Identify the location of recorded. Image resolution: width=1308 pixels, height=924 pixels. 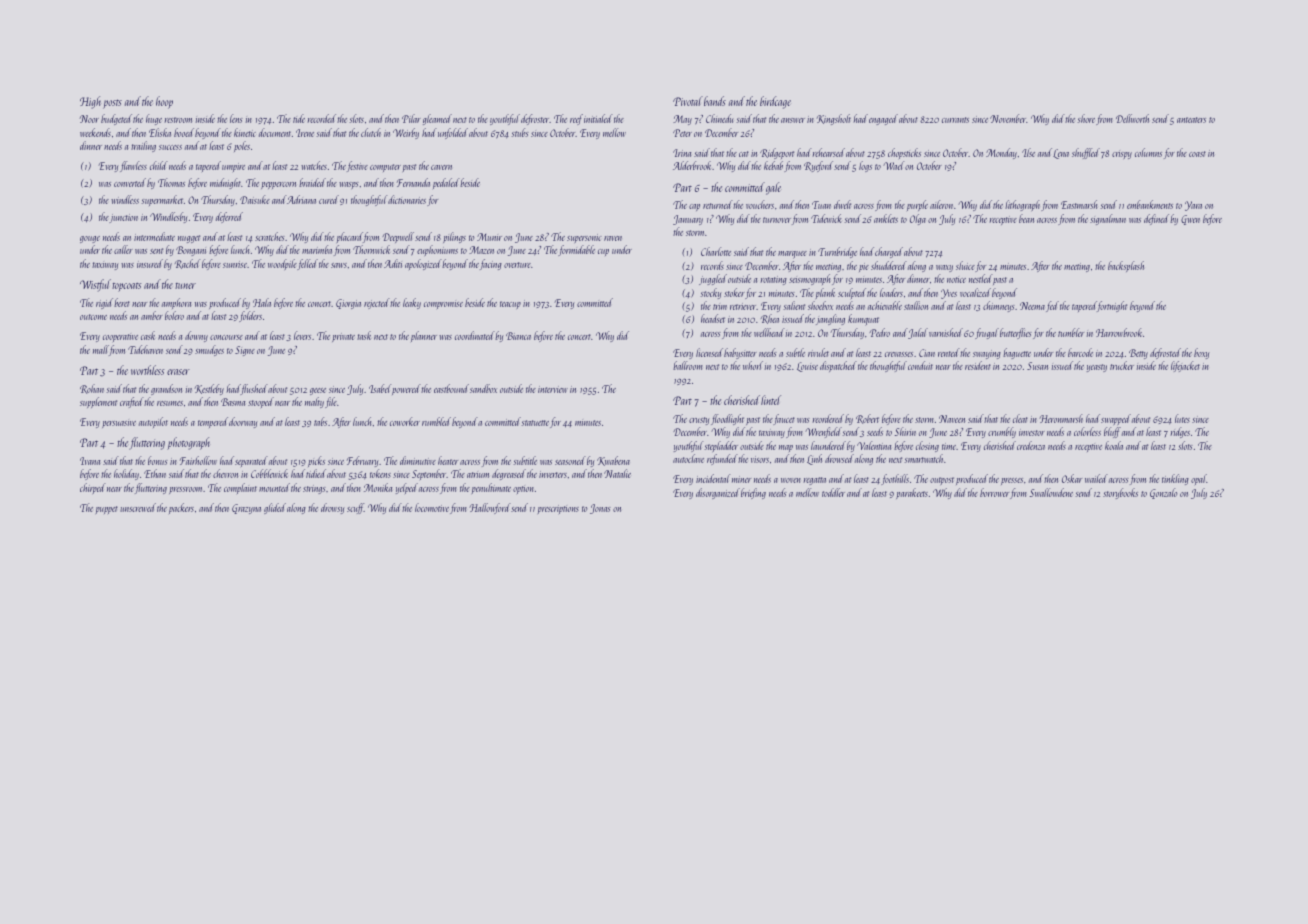
(322, 118).
